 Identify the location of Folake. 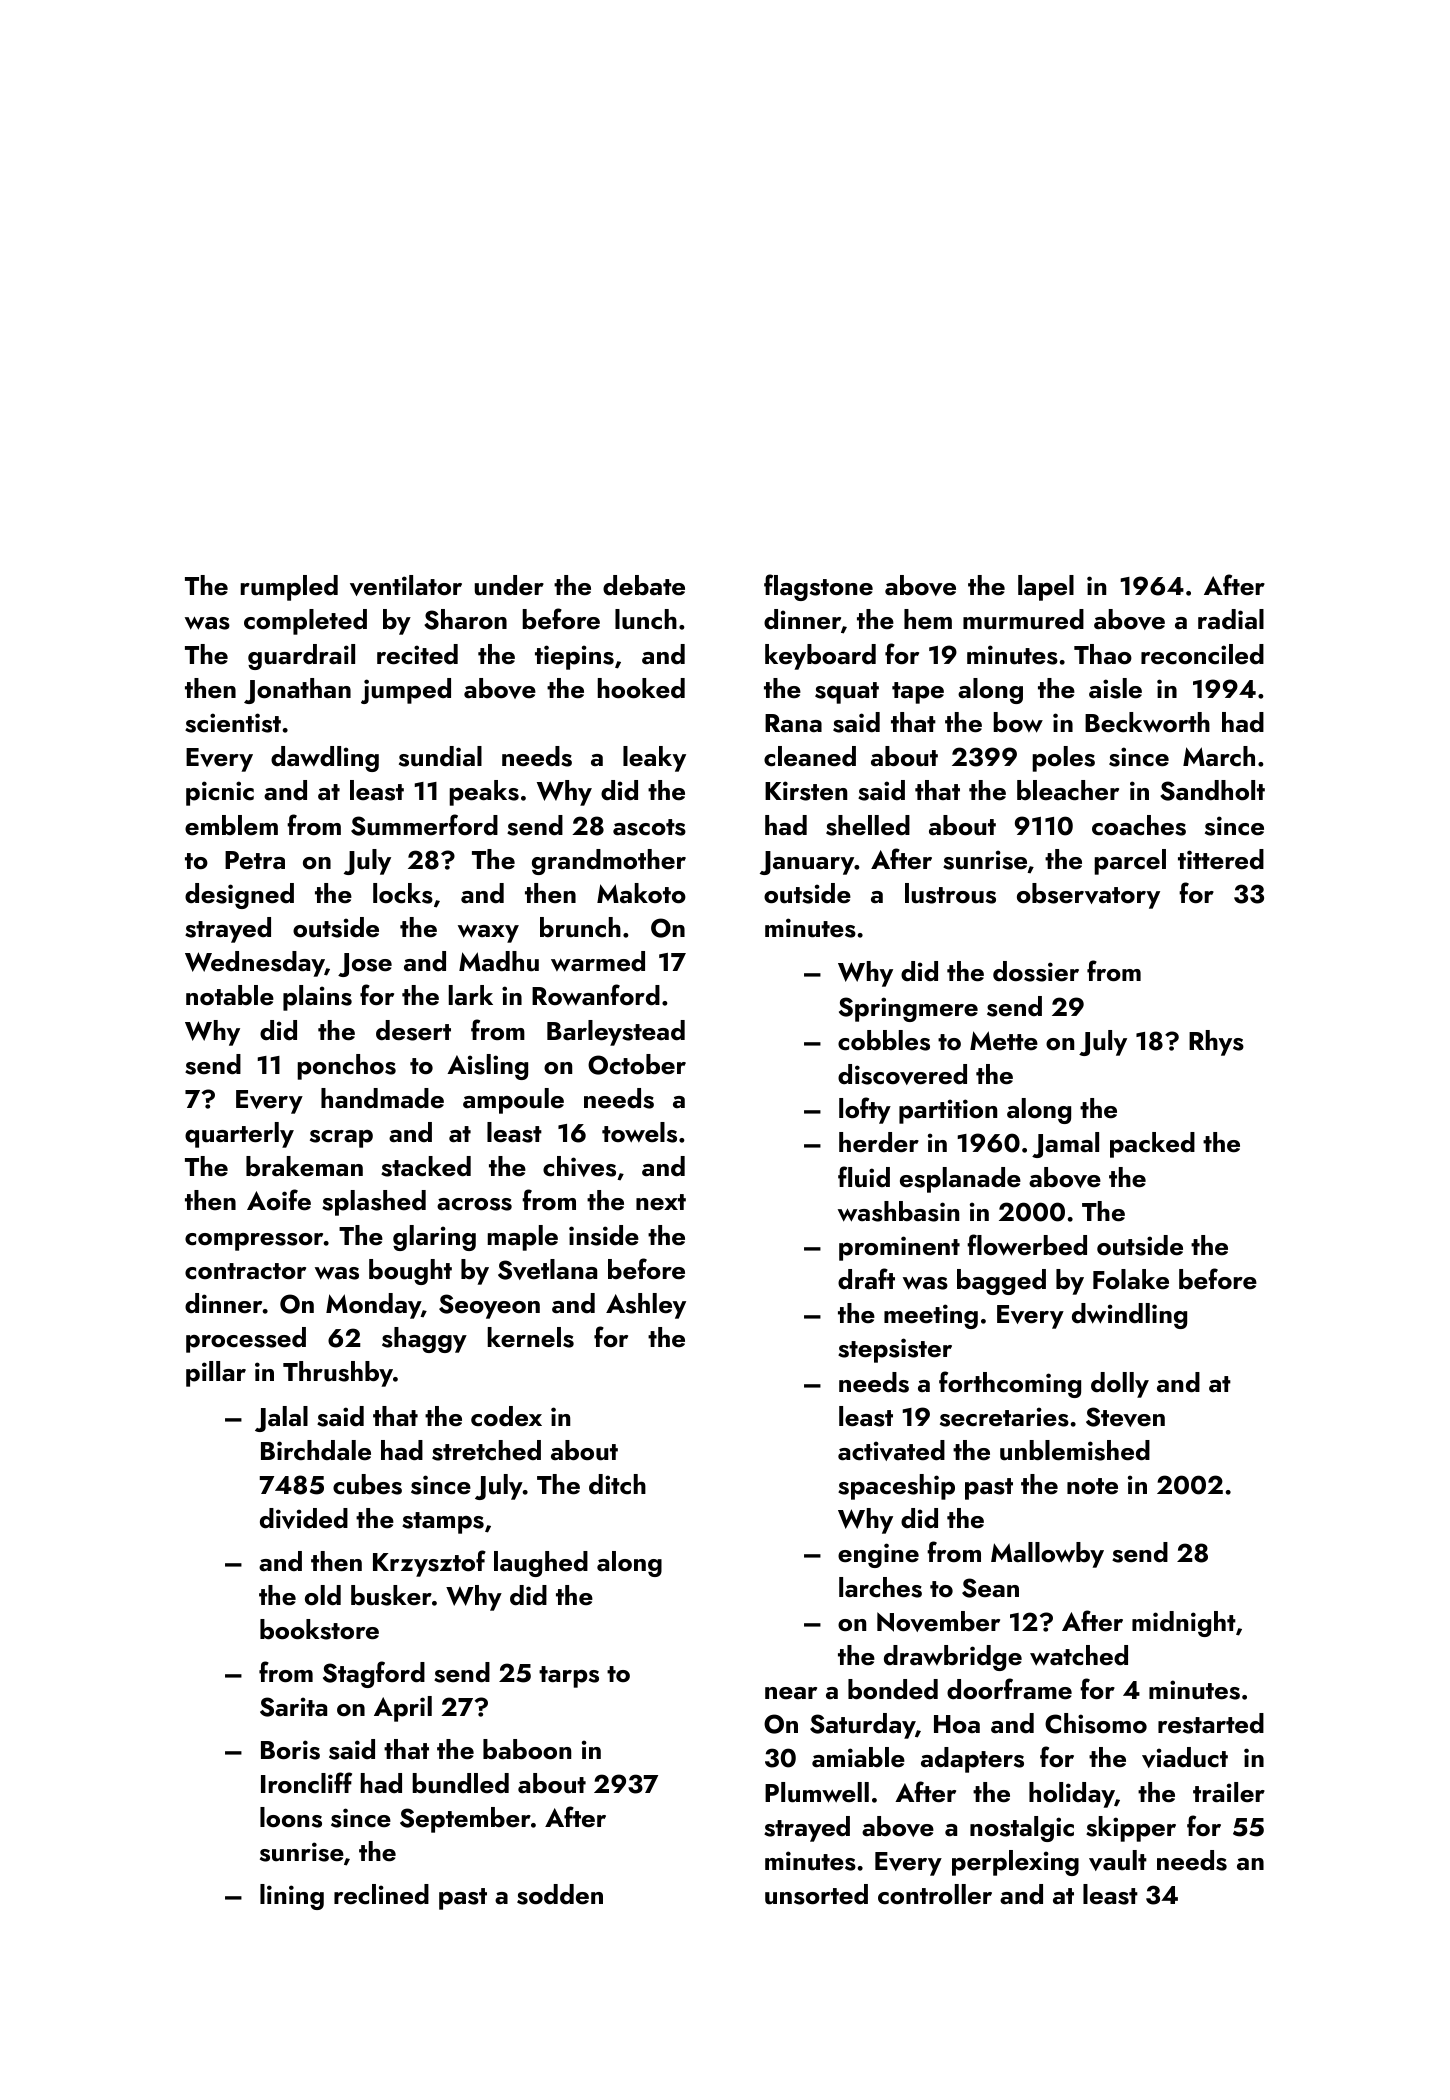
(1131, 1279).
